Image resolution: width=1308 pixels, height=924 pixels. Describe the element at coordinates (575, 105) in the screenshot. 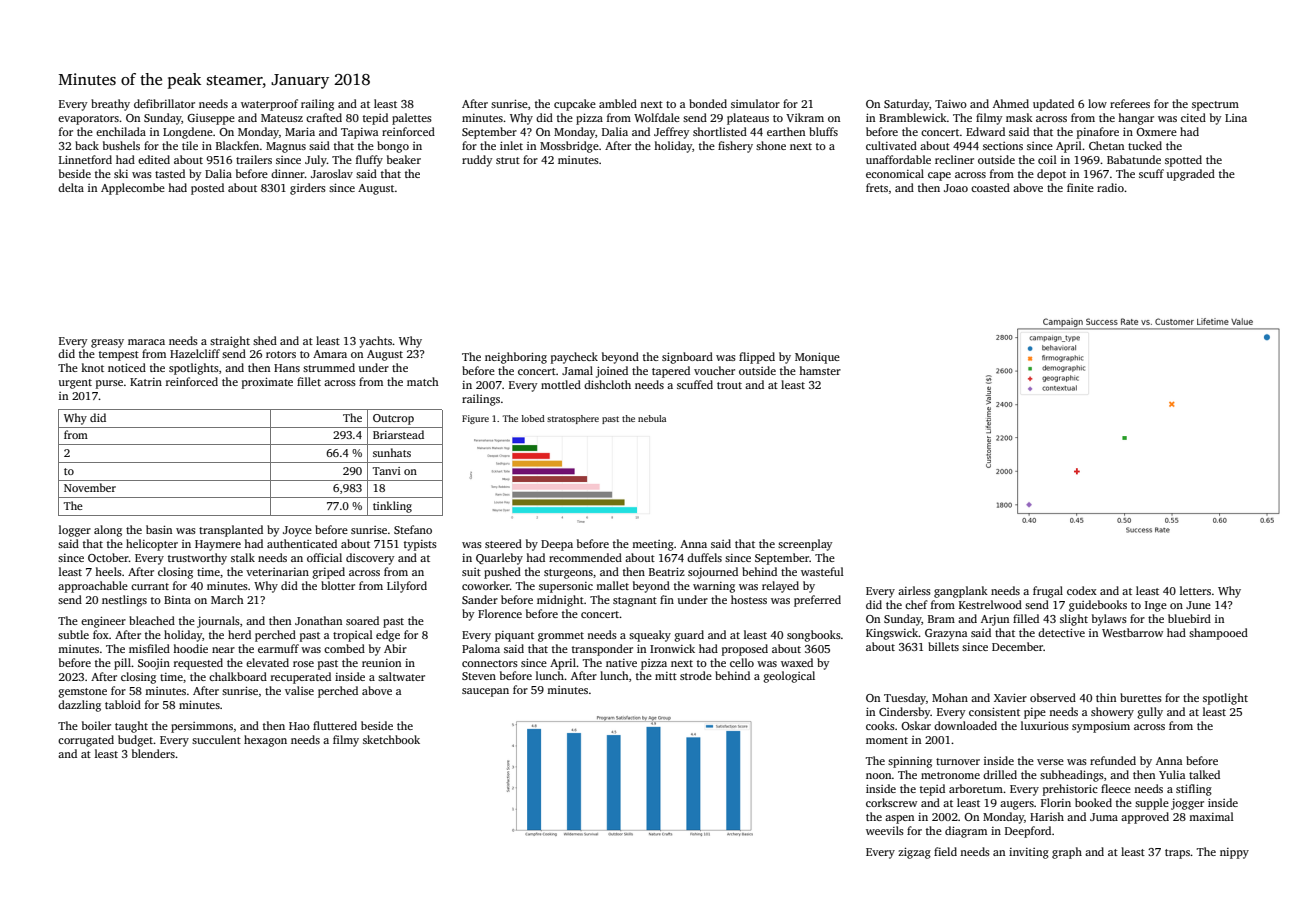

I see `cupcake` at that location.
